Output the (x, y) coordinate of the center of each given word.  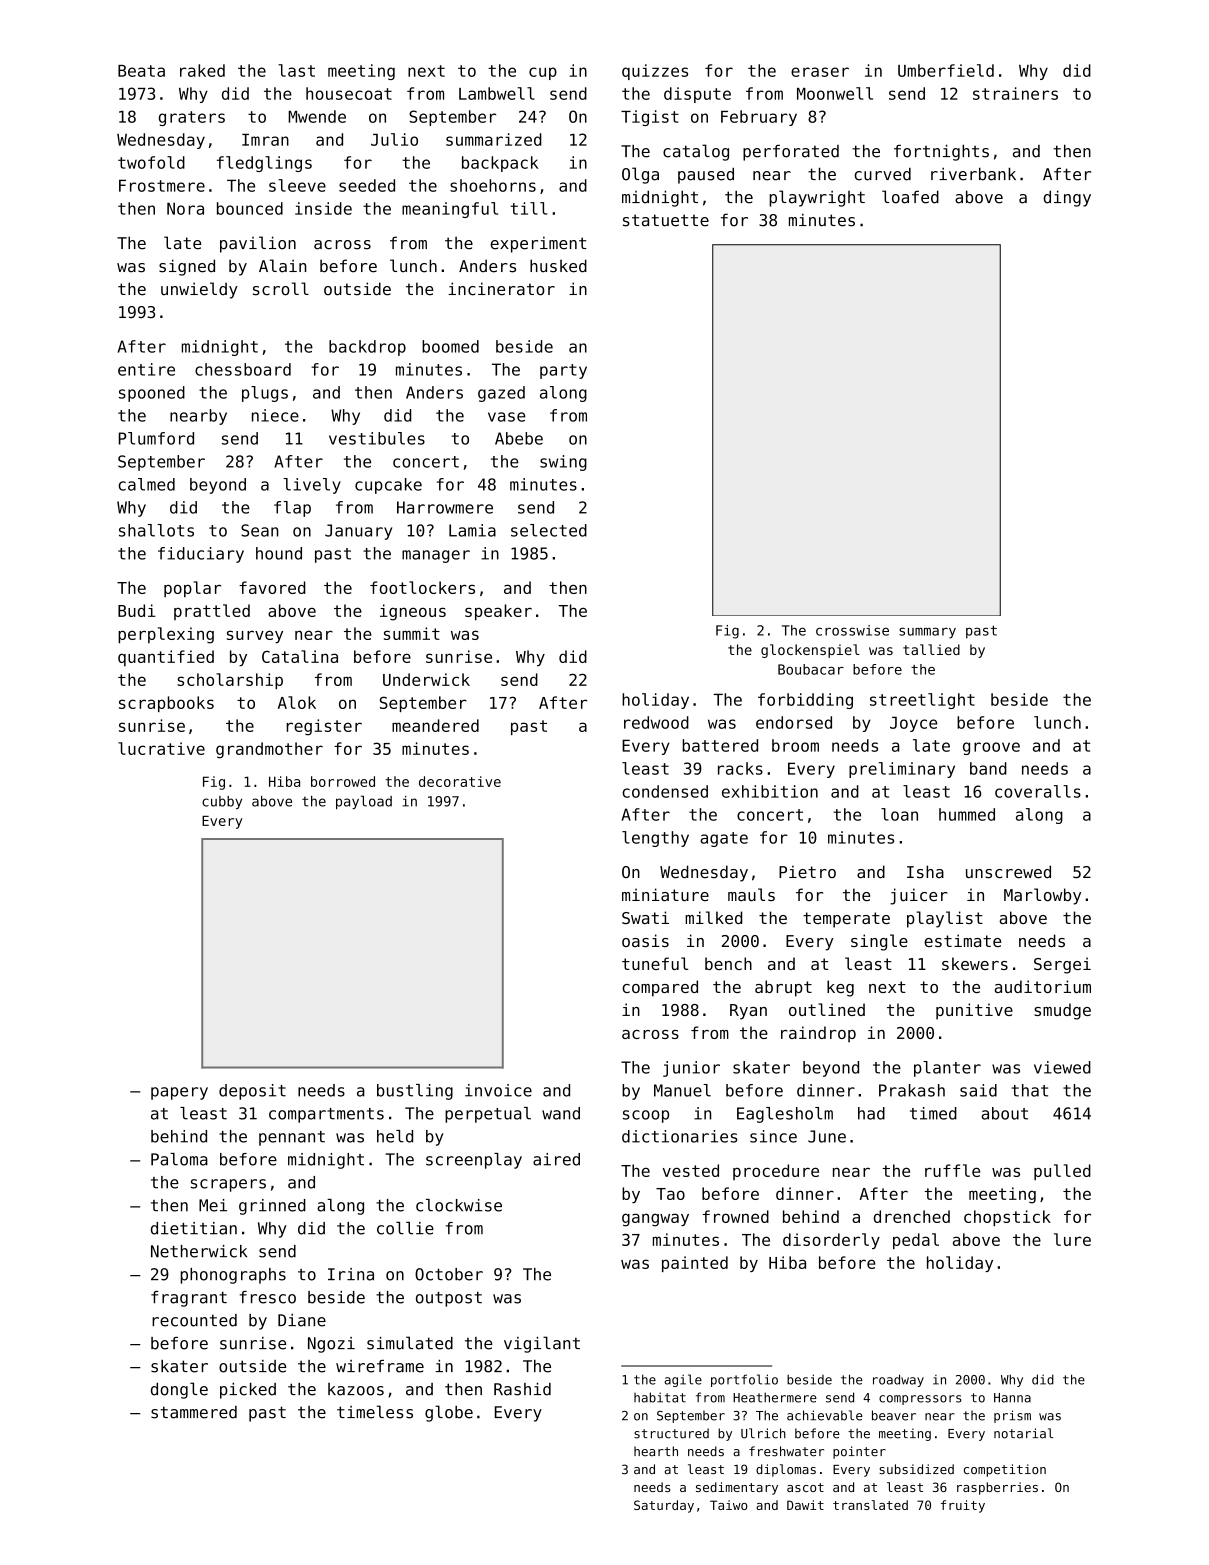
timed (933, 1113)
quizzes (655, 72)
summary (927, 633)
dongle (179, 1390)
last (296, 70)
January (358, 532)
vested (690, 1170)
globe (449, 1413)
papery (179, 1093)
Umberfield (946, 70)
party (563, 371)
